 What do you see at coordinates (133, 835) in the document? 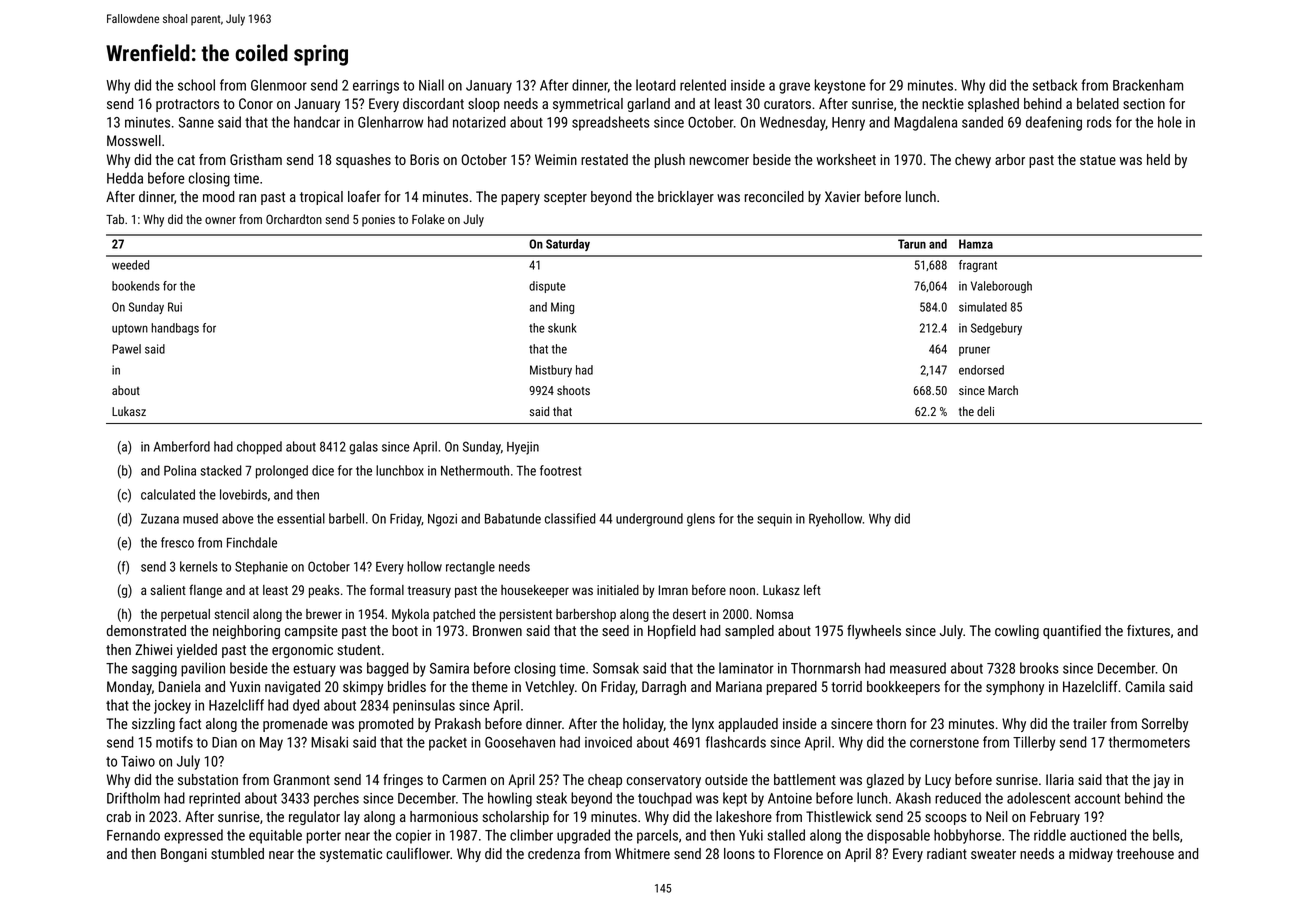
I see `Fernando` at bounding box center [133, 835].
